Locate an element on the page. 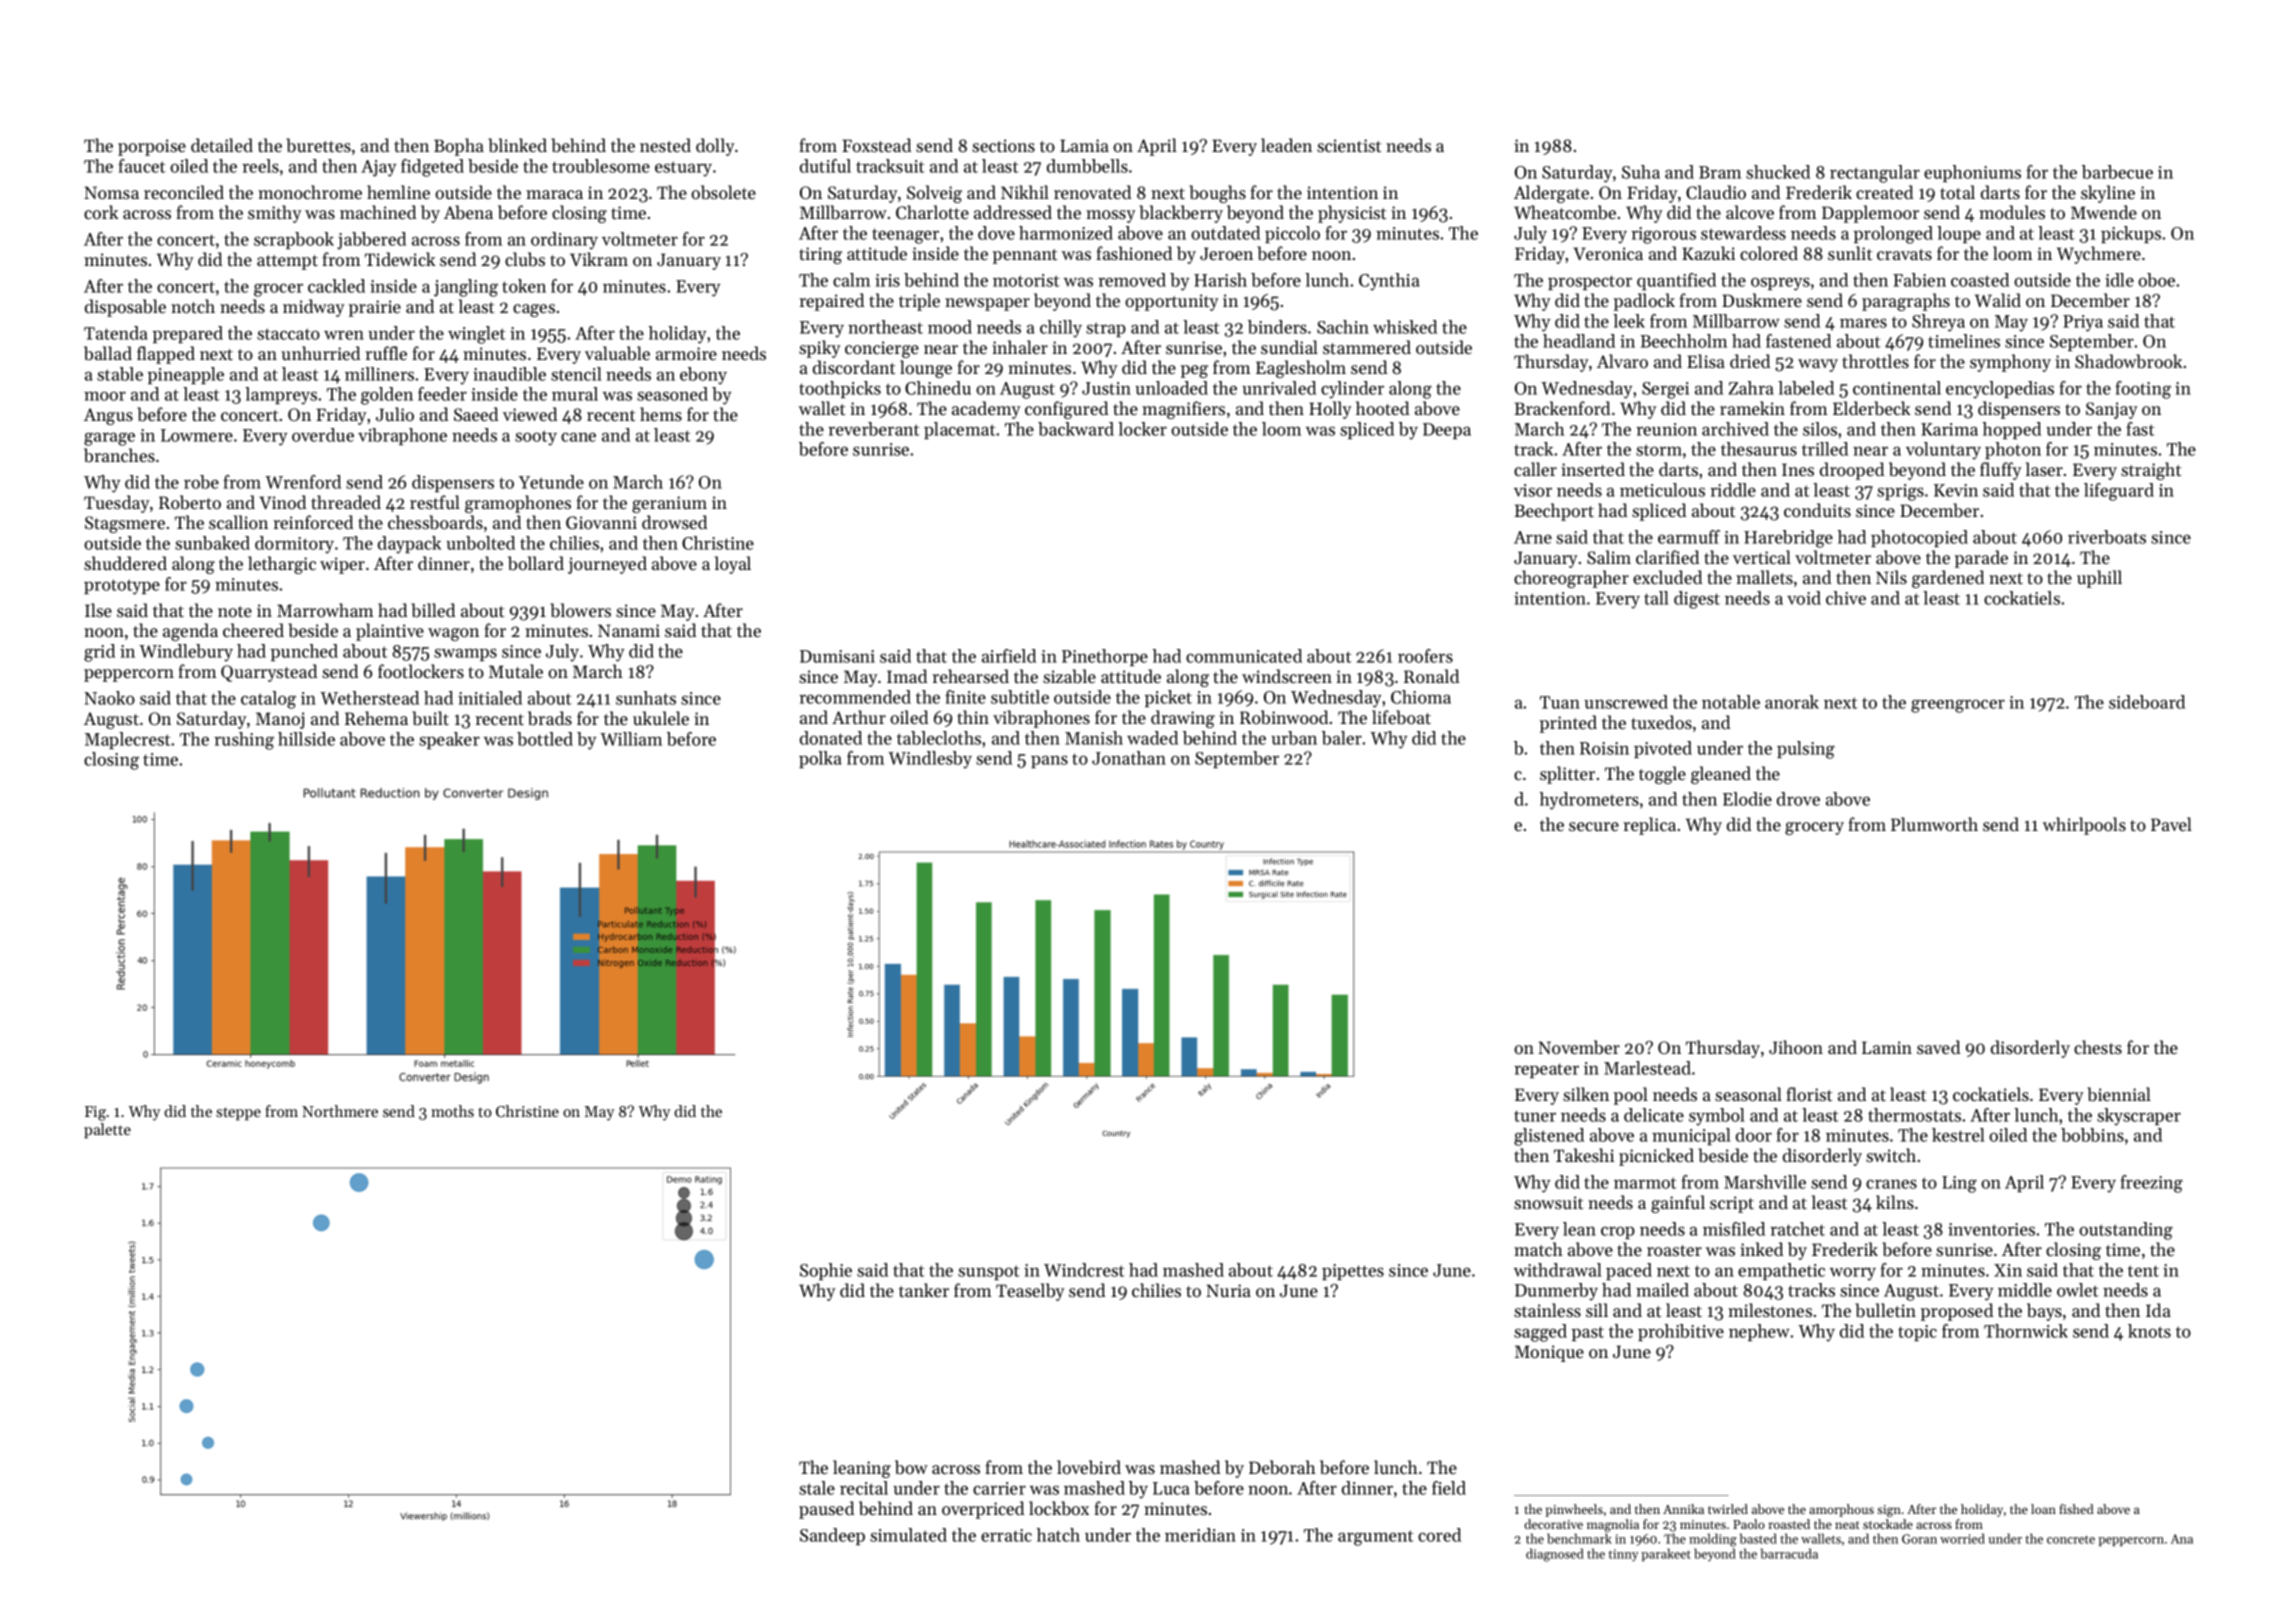  nested is located at coordinates (665, 145).
